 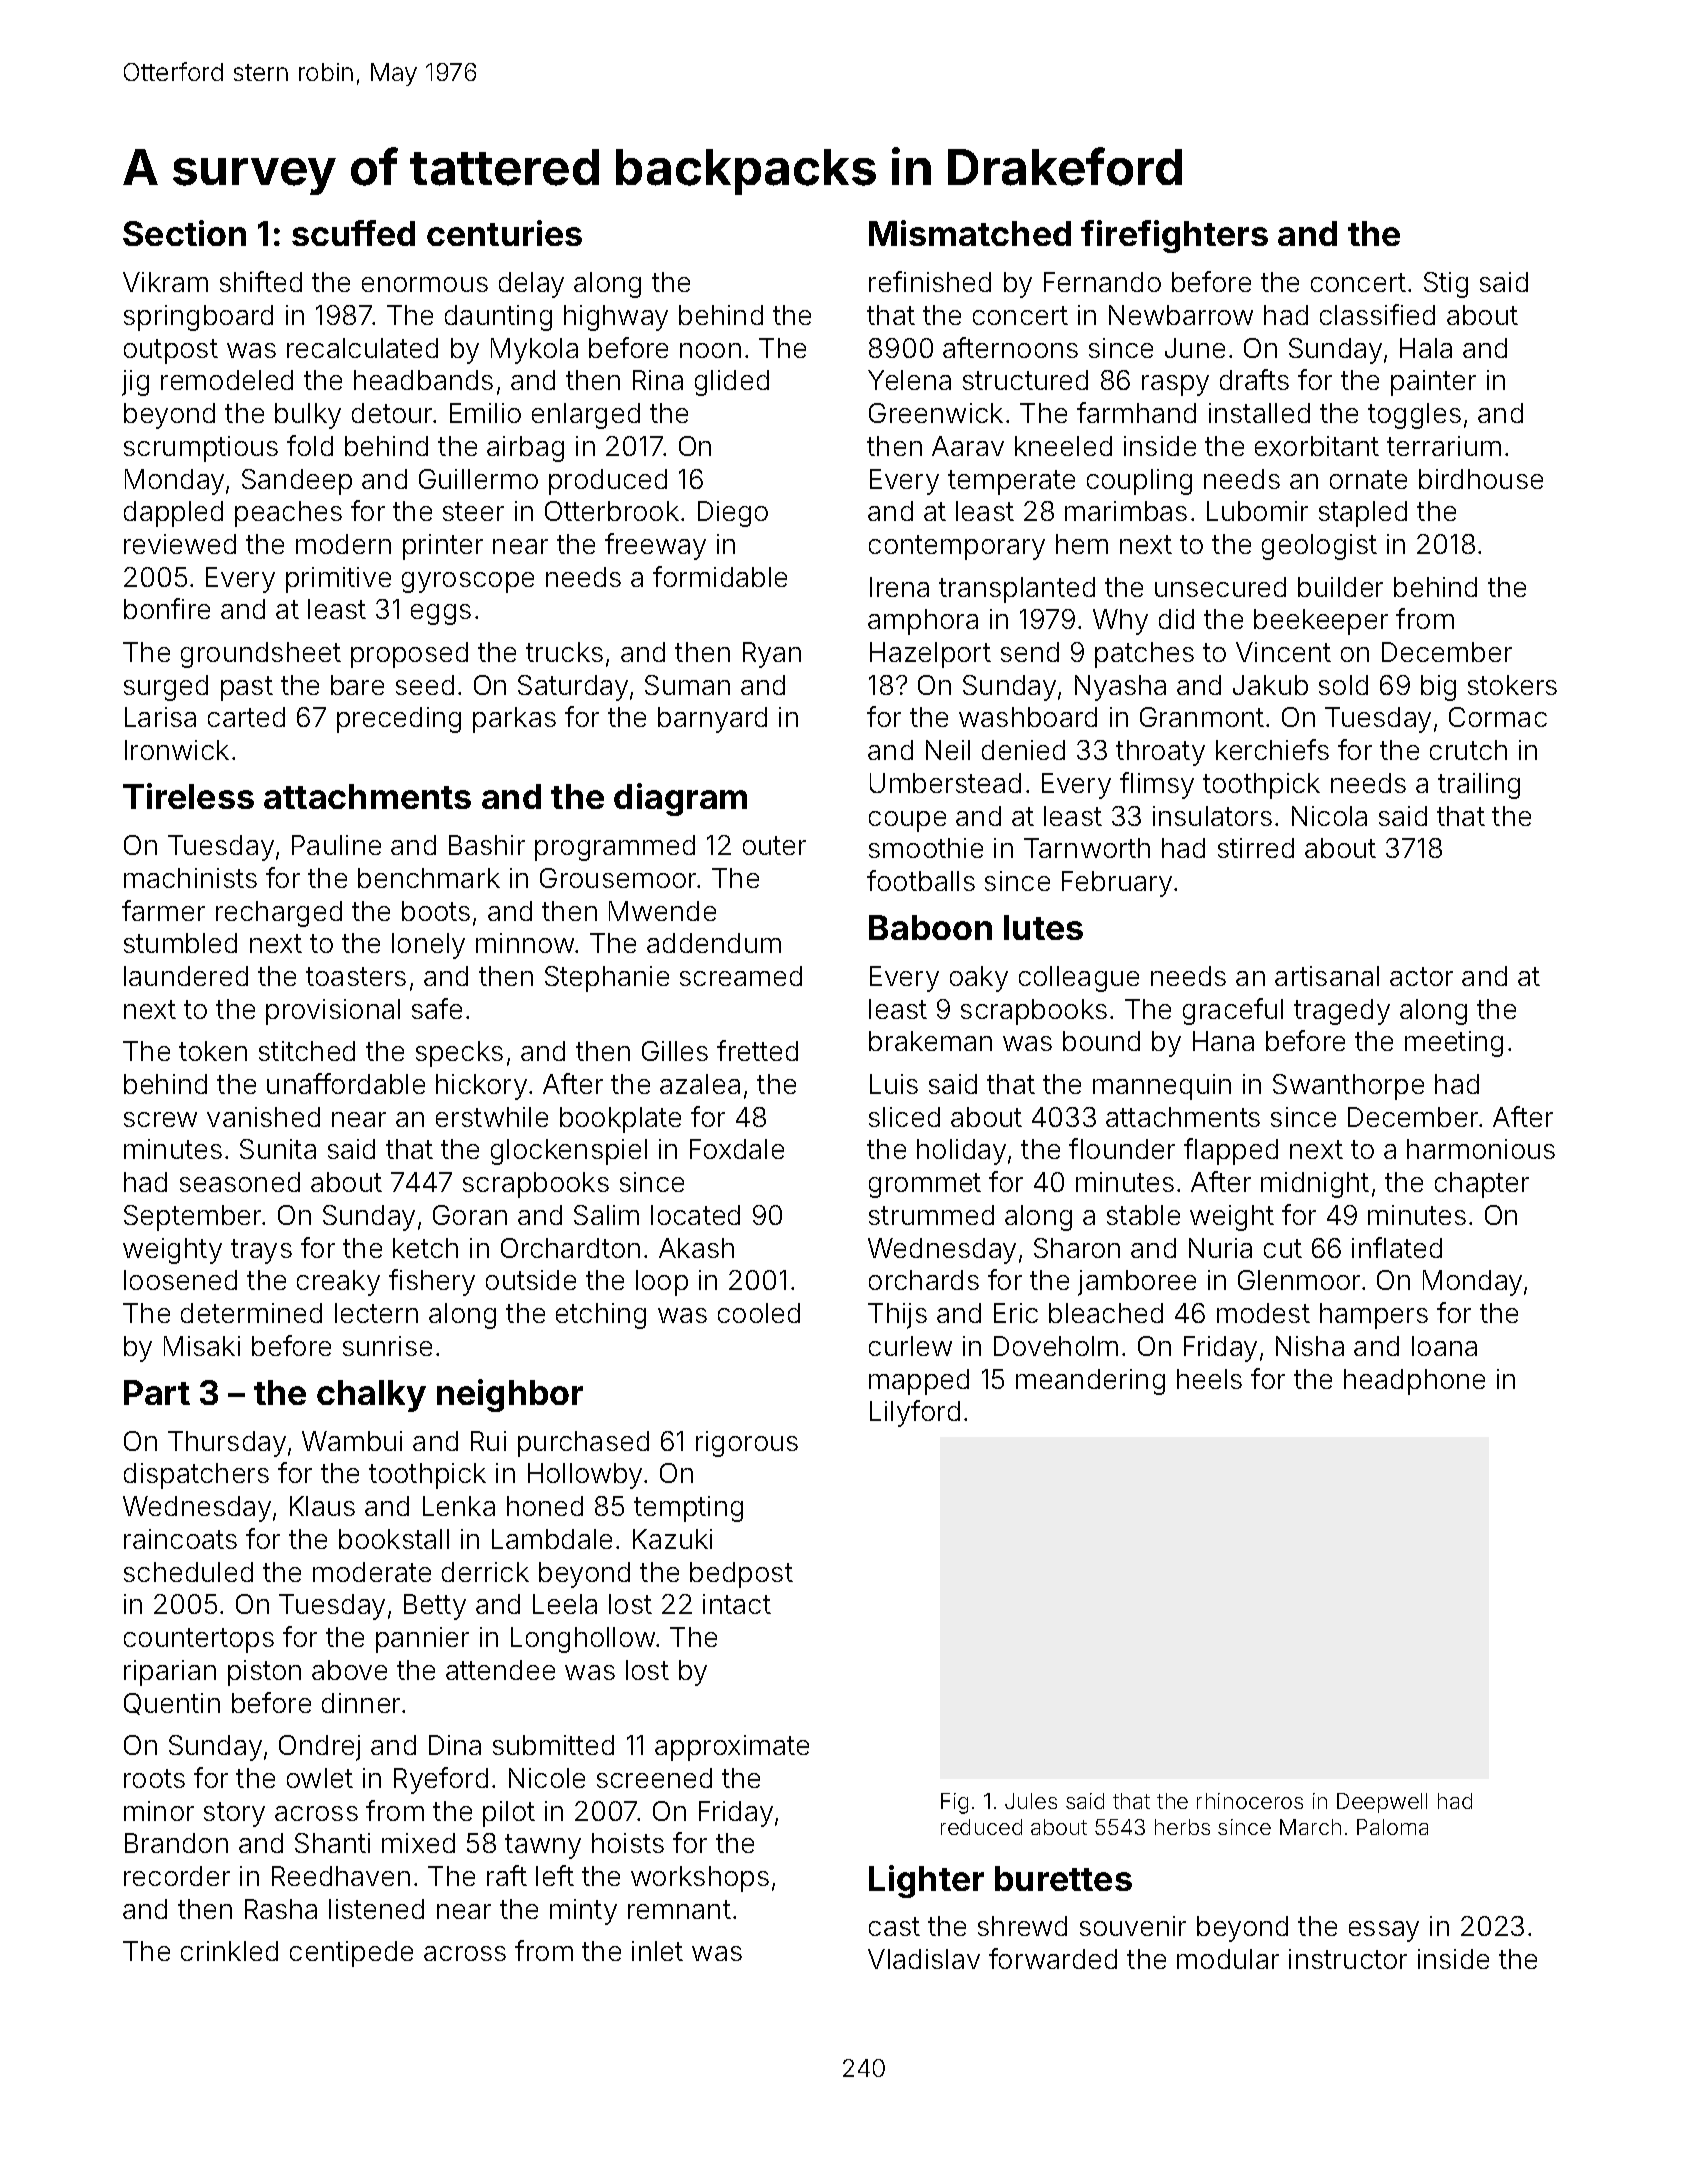 I want to click on bedpost, so click(x=741, y=1575).
